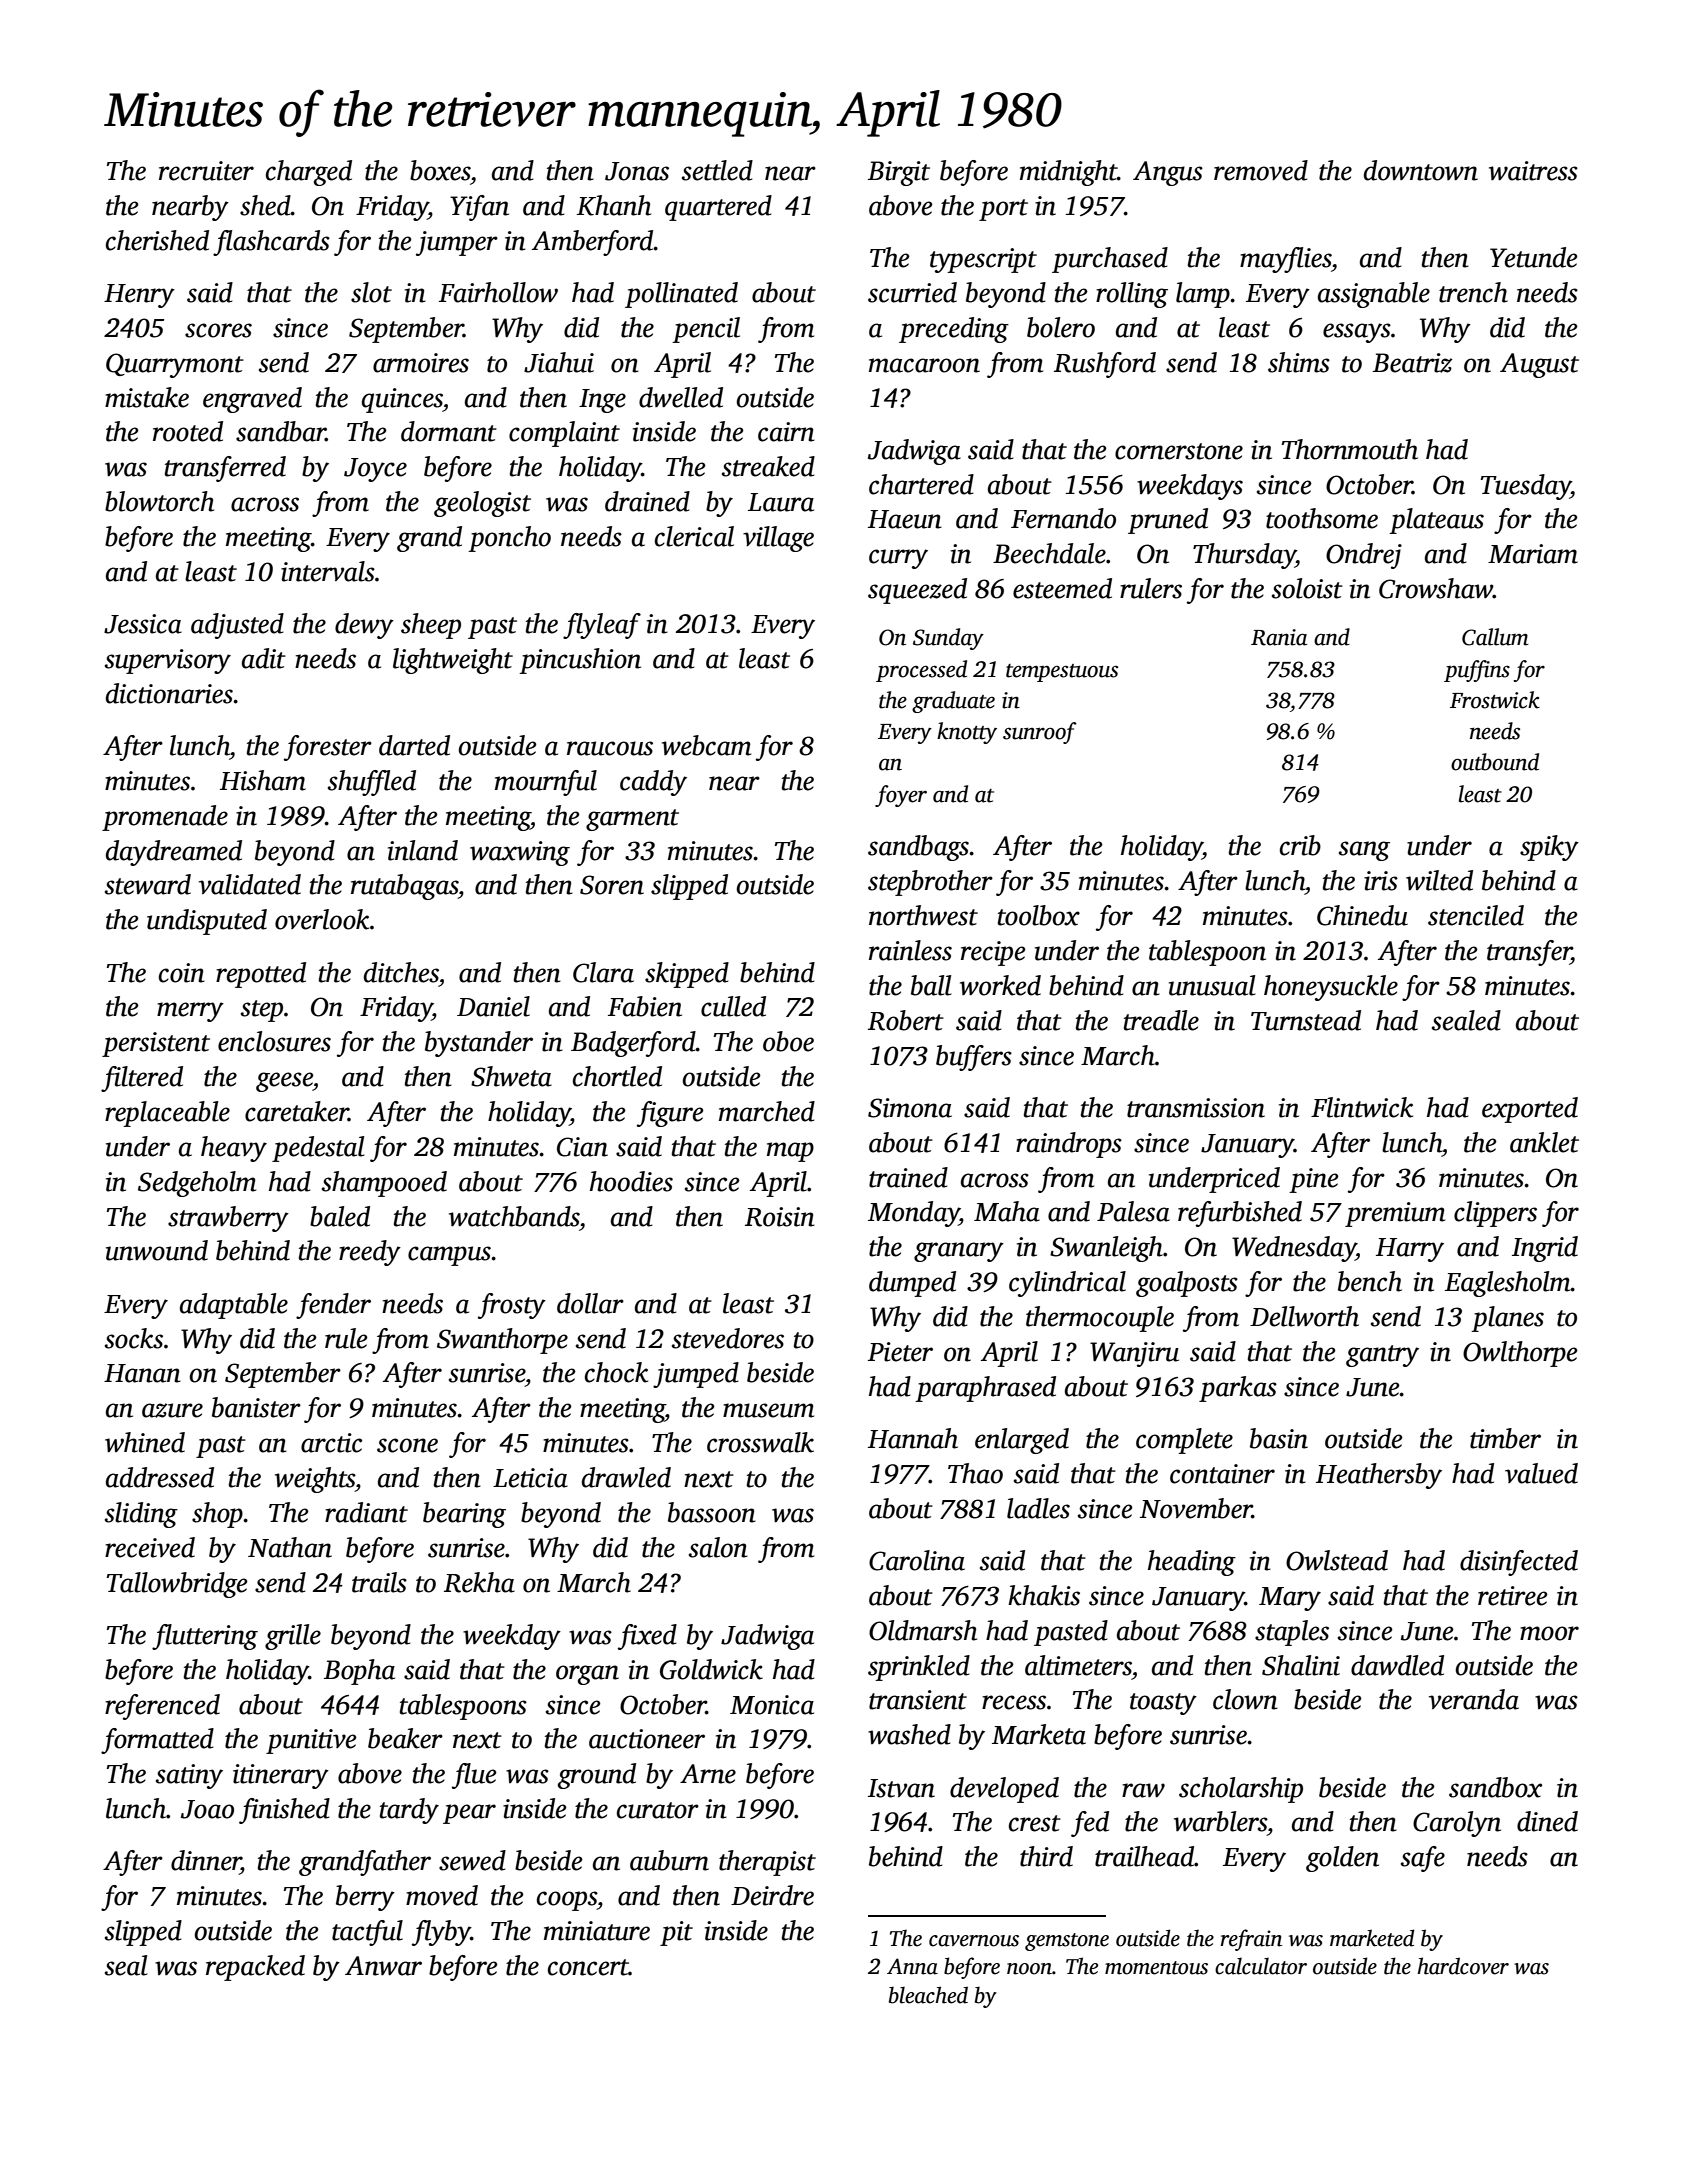 This page has width=1683, height=2178. I want to click on Wednesday, so click(1294, 1249).
